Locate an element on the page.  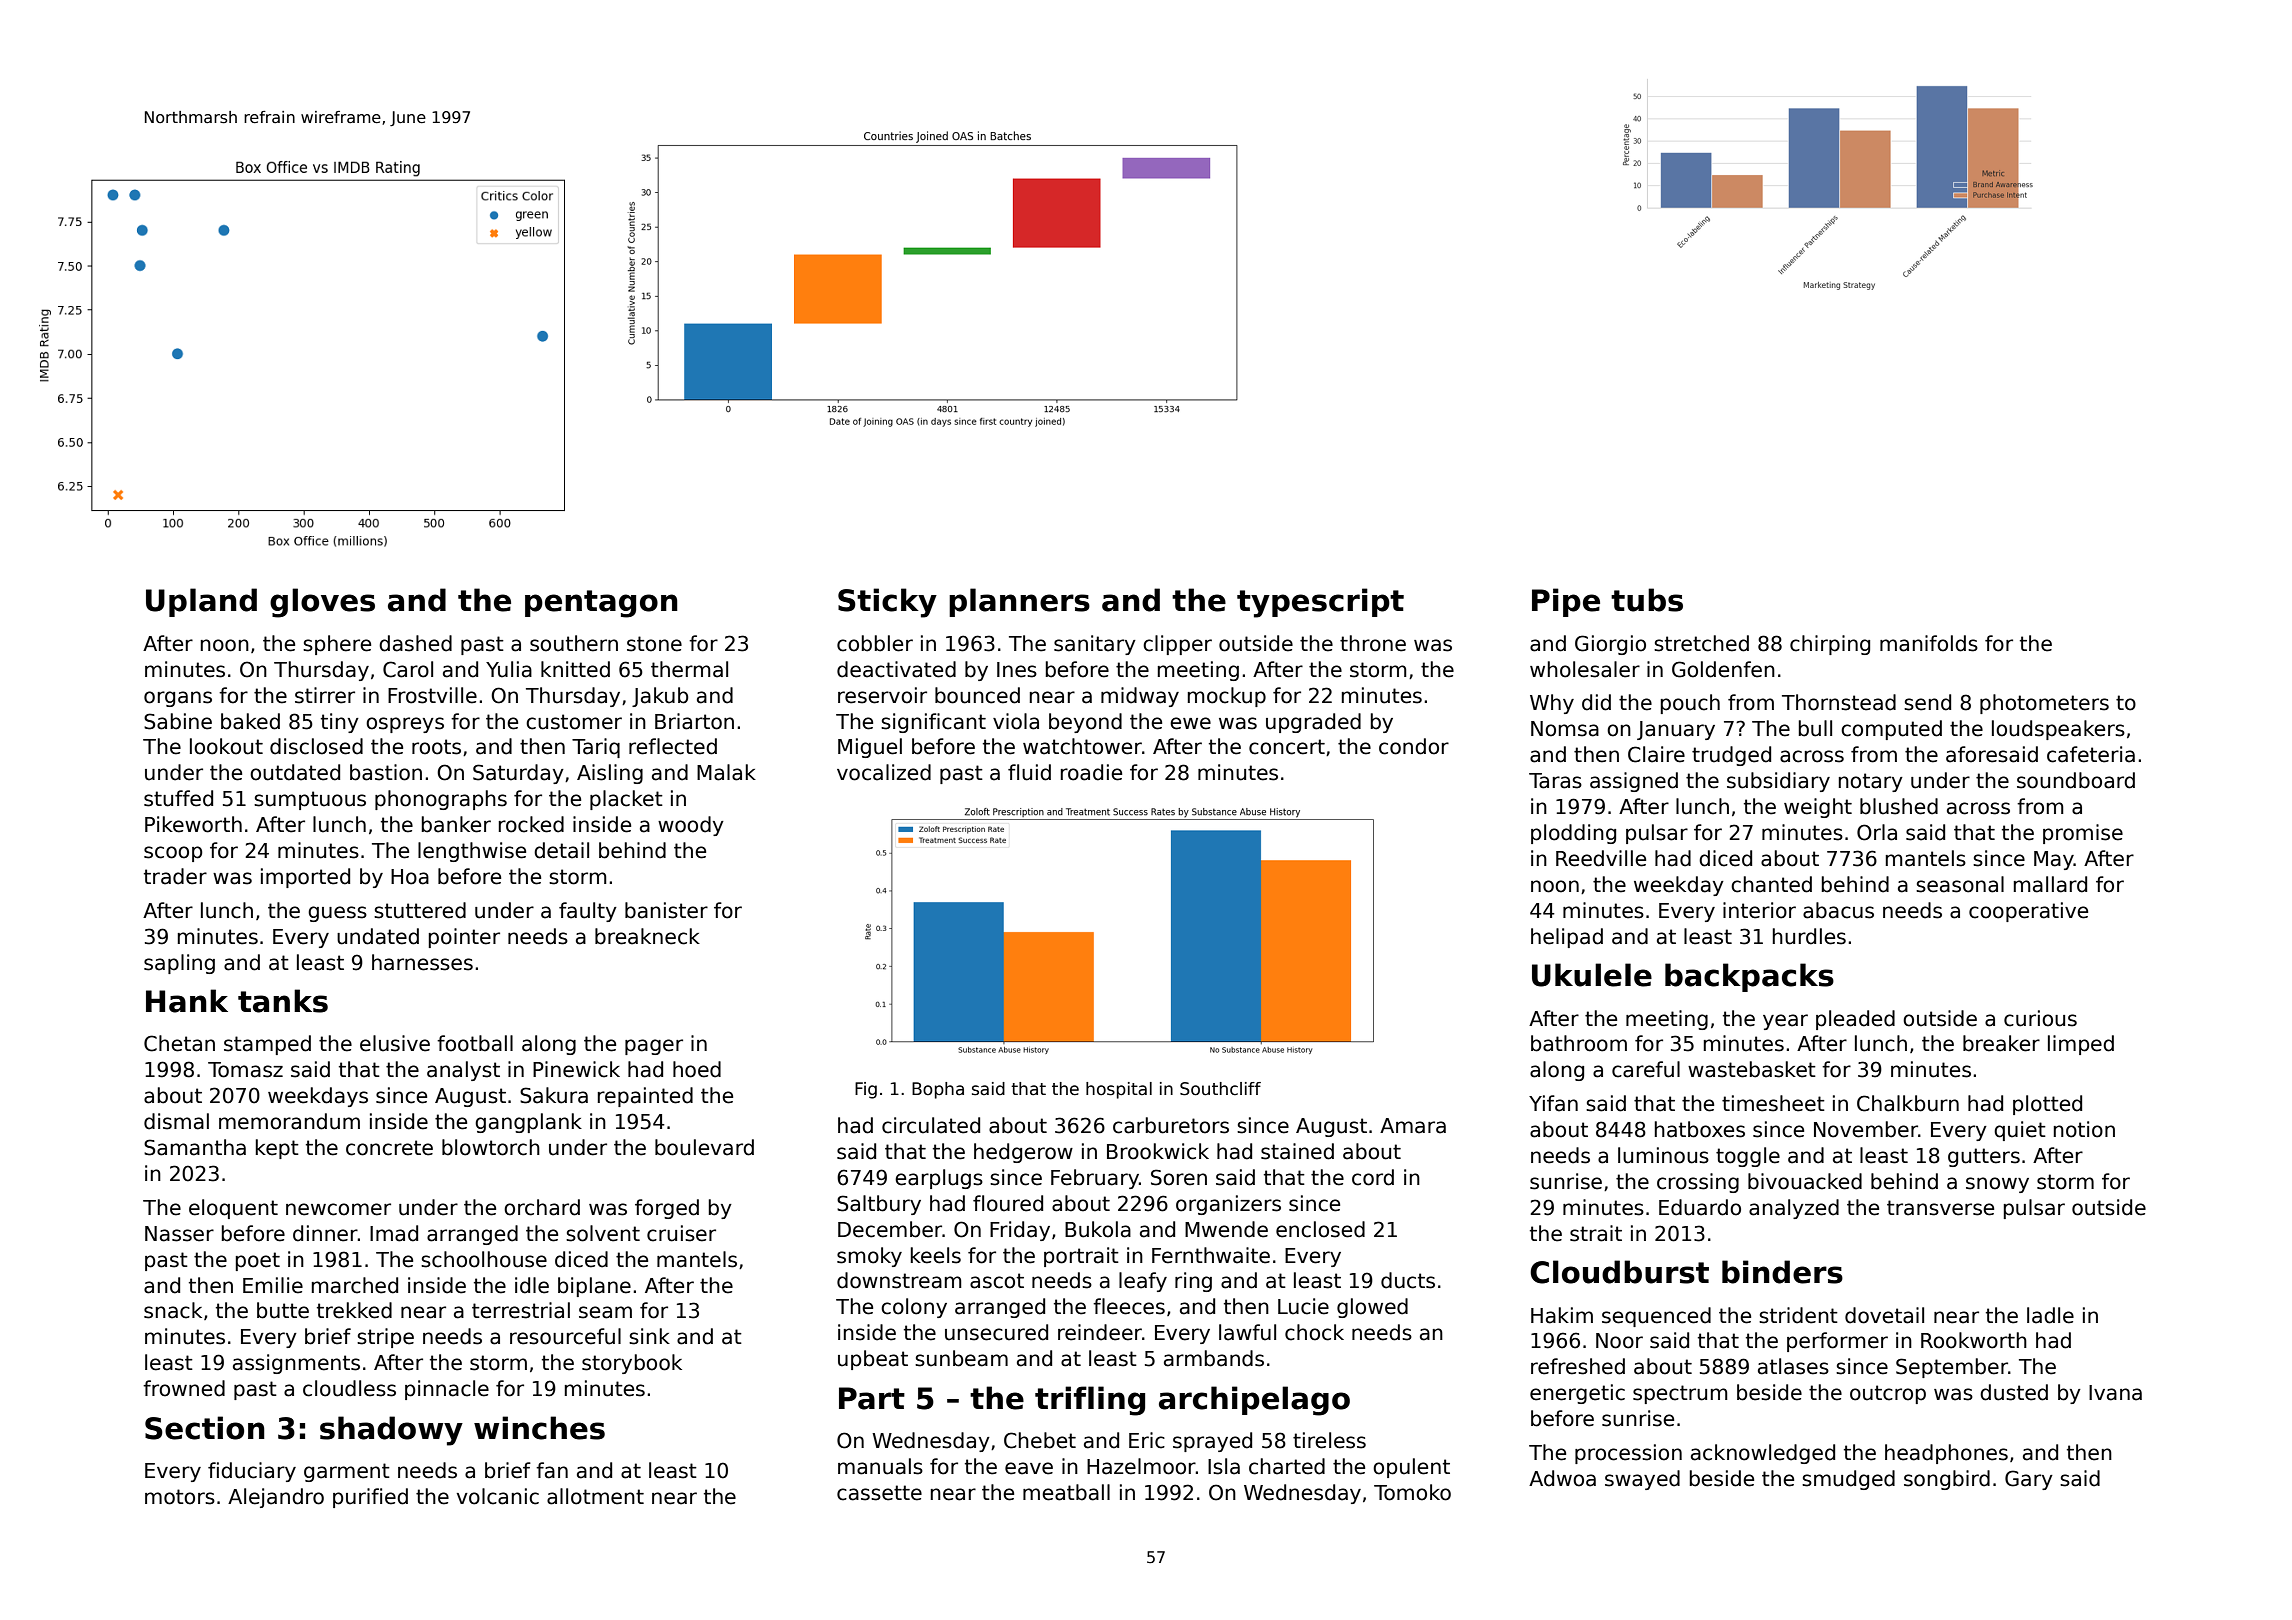
careful is located at coordinates (1646, 1069).
